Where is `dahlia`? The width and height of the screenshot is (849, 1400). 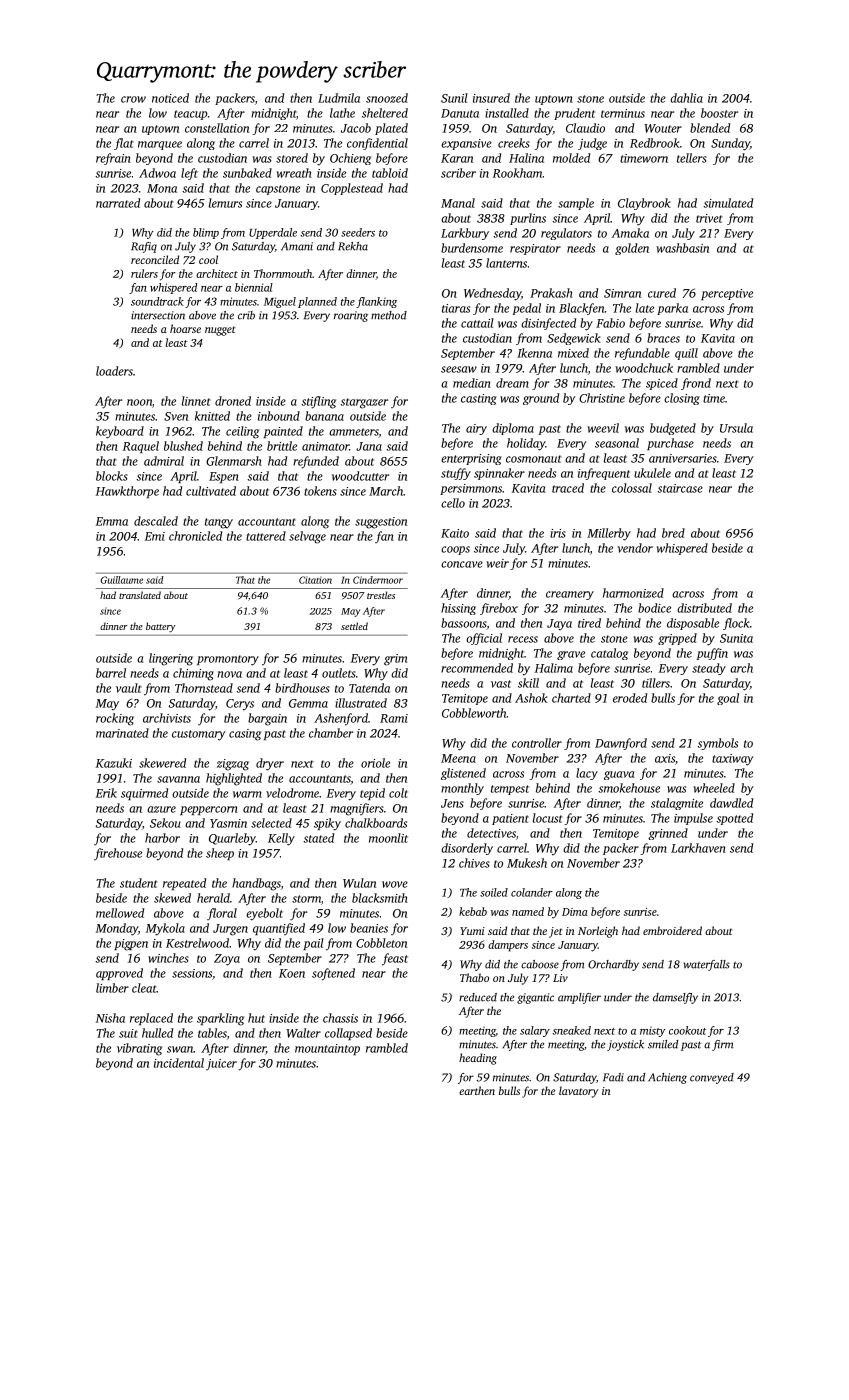 dahlia is located at coordinates (686, 98).
